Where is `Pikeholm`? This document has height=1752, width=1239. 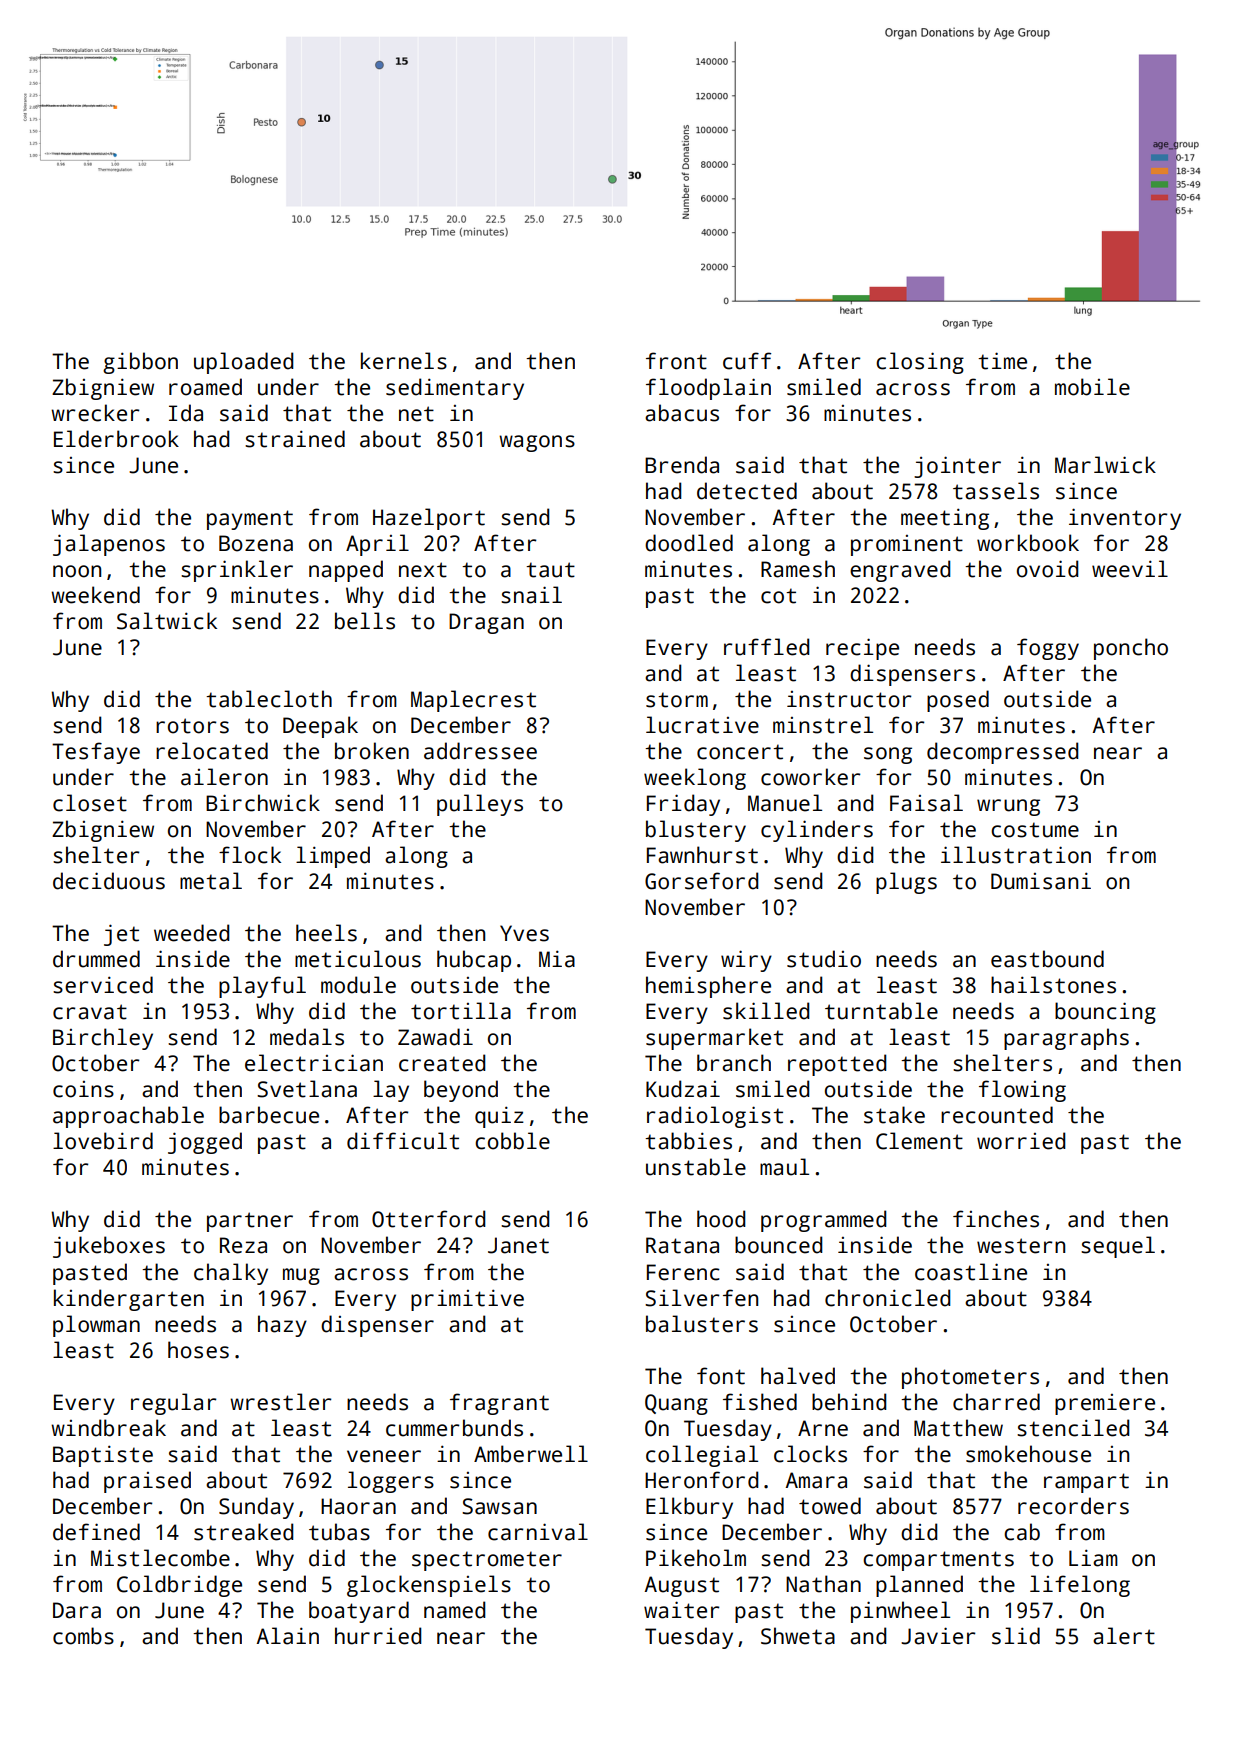 Pikeholm is located at coordinates (696, 1558).
